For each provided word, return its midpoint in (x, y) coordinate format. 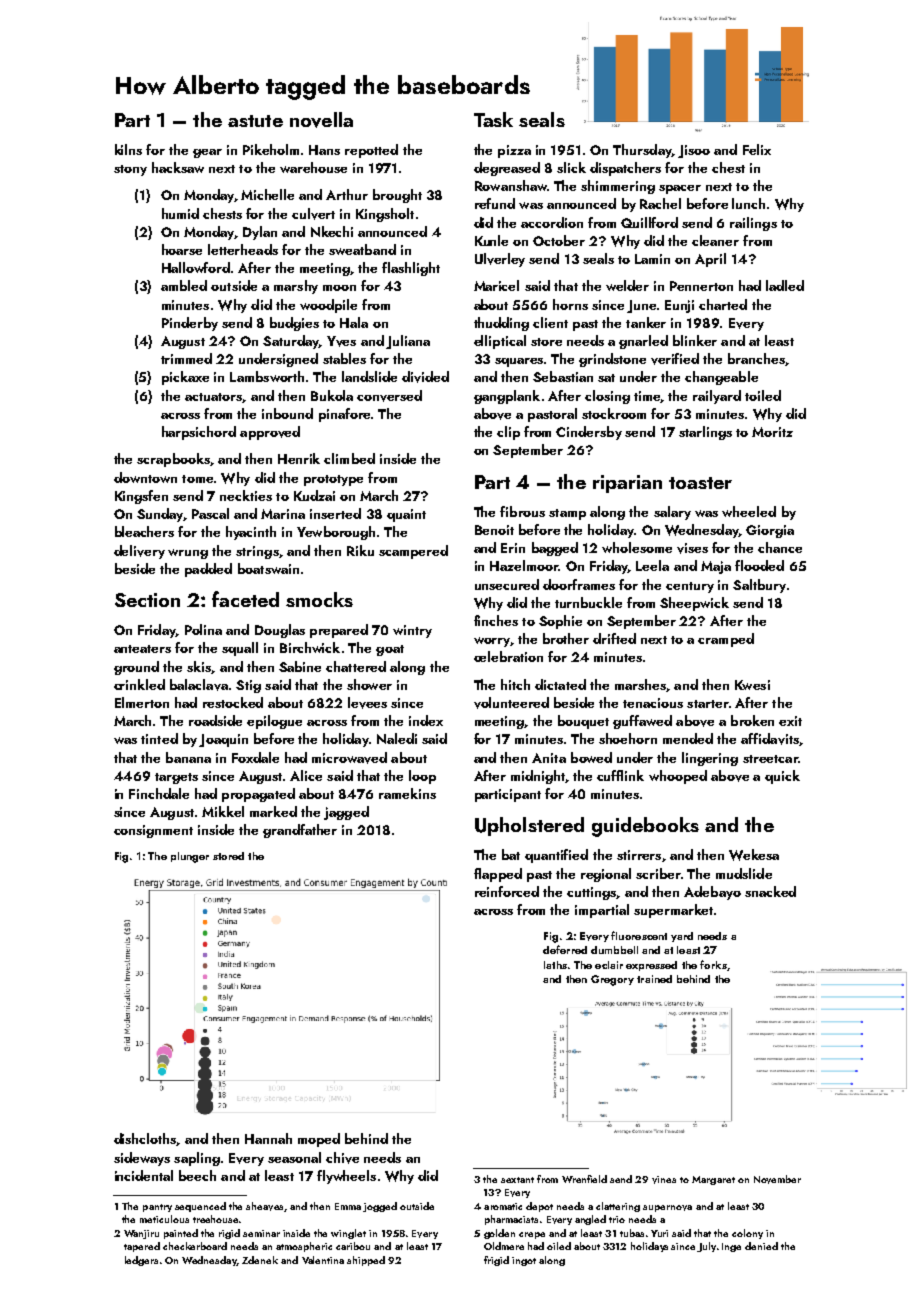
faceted (245, 599)
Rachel (660, 203)
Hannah (268, 1138)
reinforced (507, 891)
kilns (128, 149)
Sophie (560, 622)
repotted (371, 151)
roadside (215, 720)
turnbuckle (588, 602)
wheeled (749, 511)
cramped (726, 640)
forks (713, 964)
